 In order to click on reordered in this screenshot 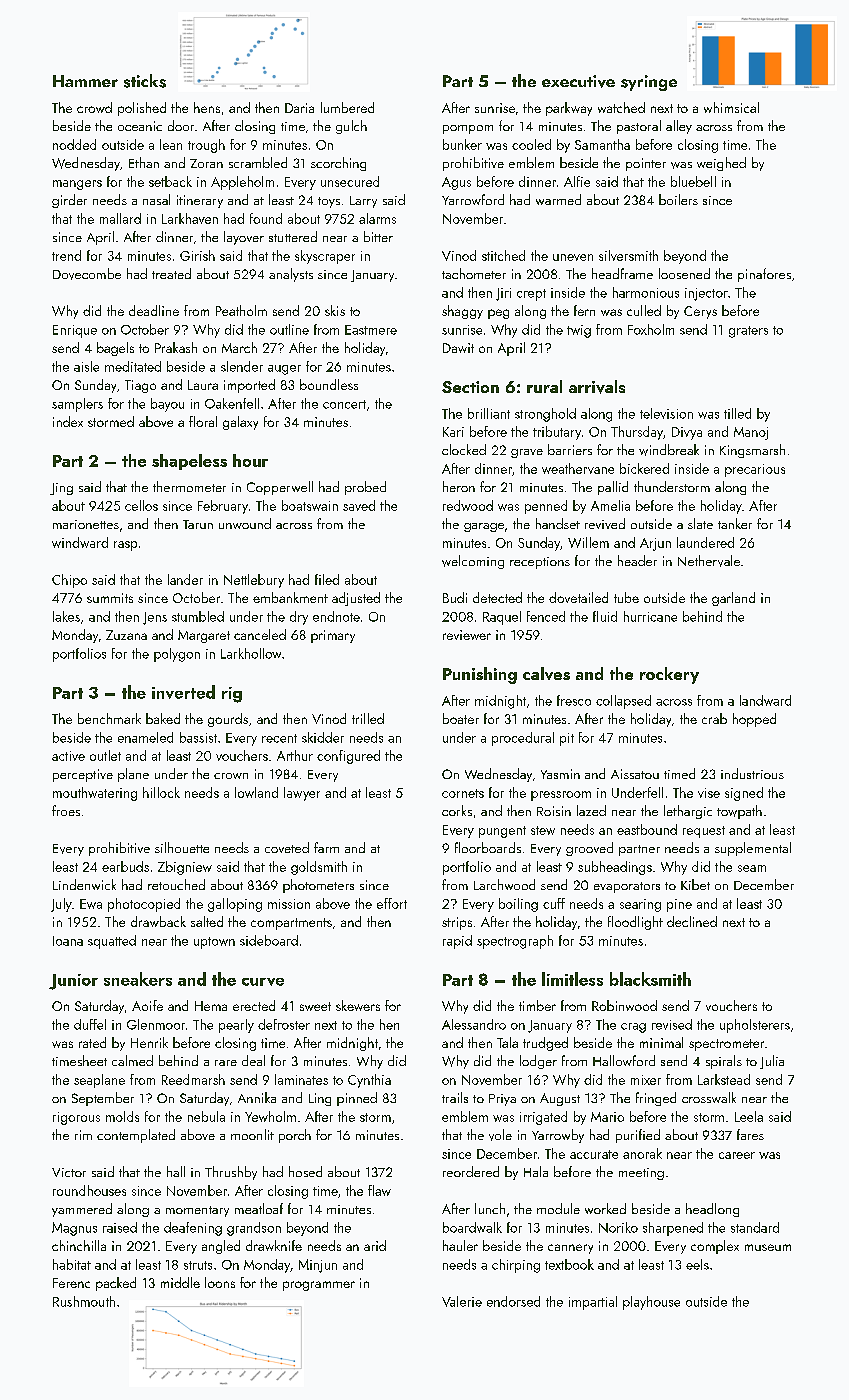, I will do `click(471, 1171)`.
